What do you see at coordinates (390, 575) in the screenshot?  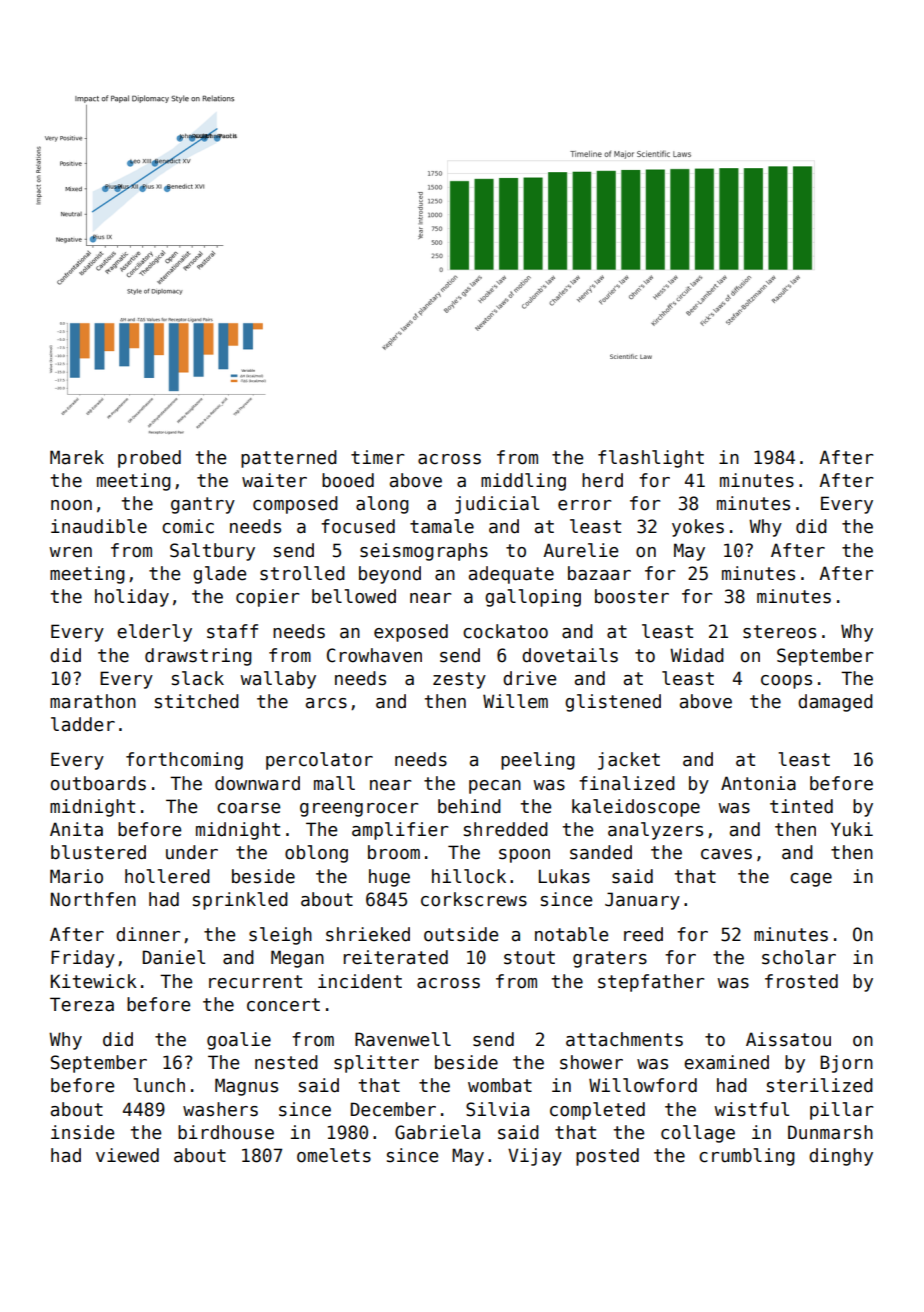 I see `beyond` at bounding box center [390, 575].
